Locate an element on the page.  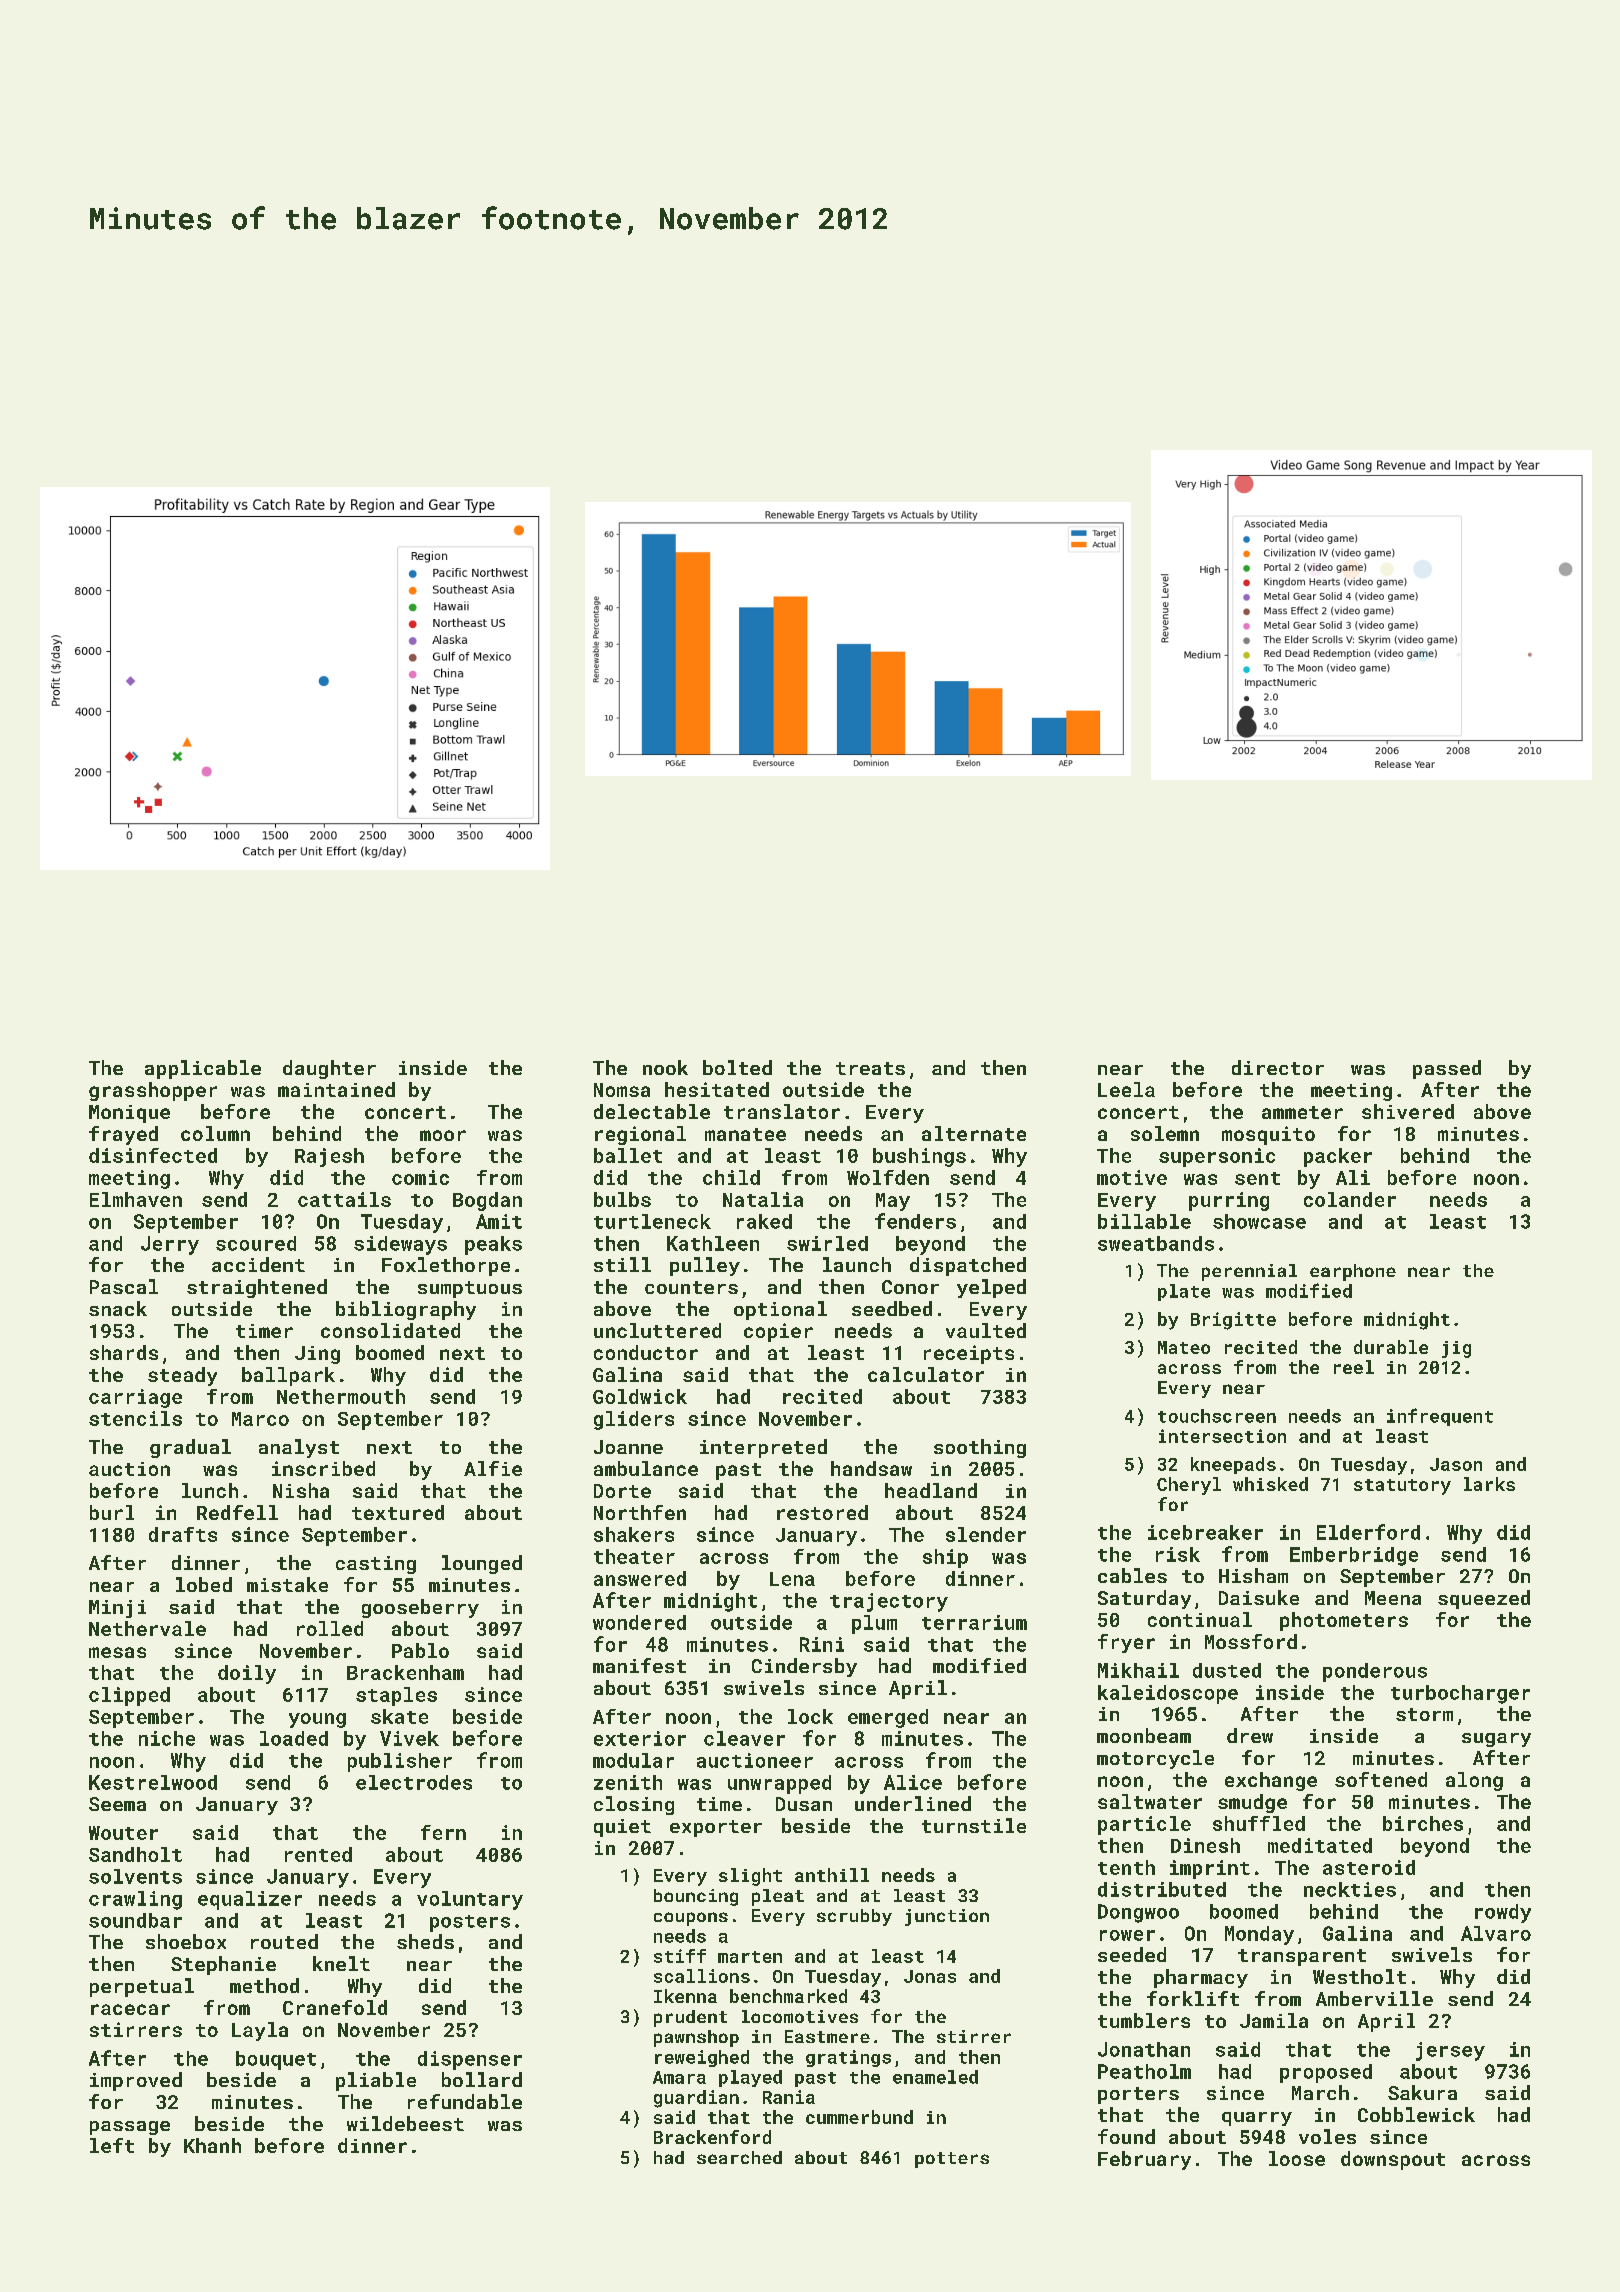
pawnshop is located at coordinates (696, 2038).
